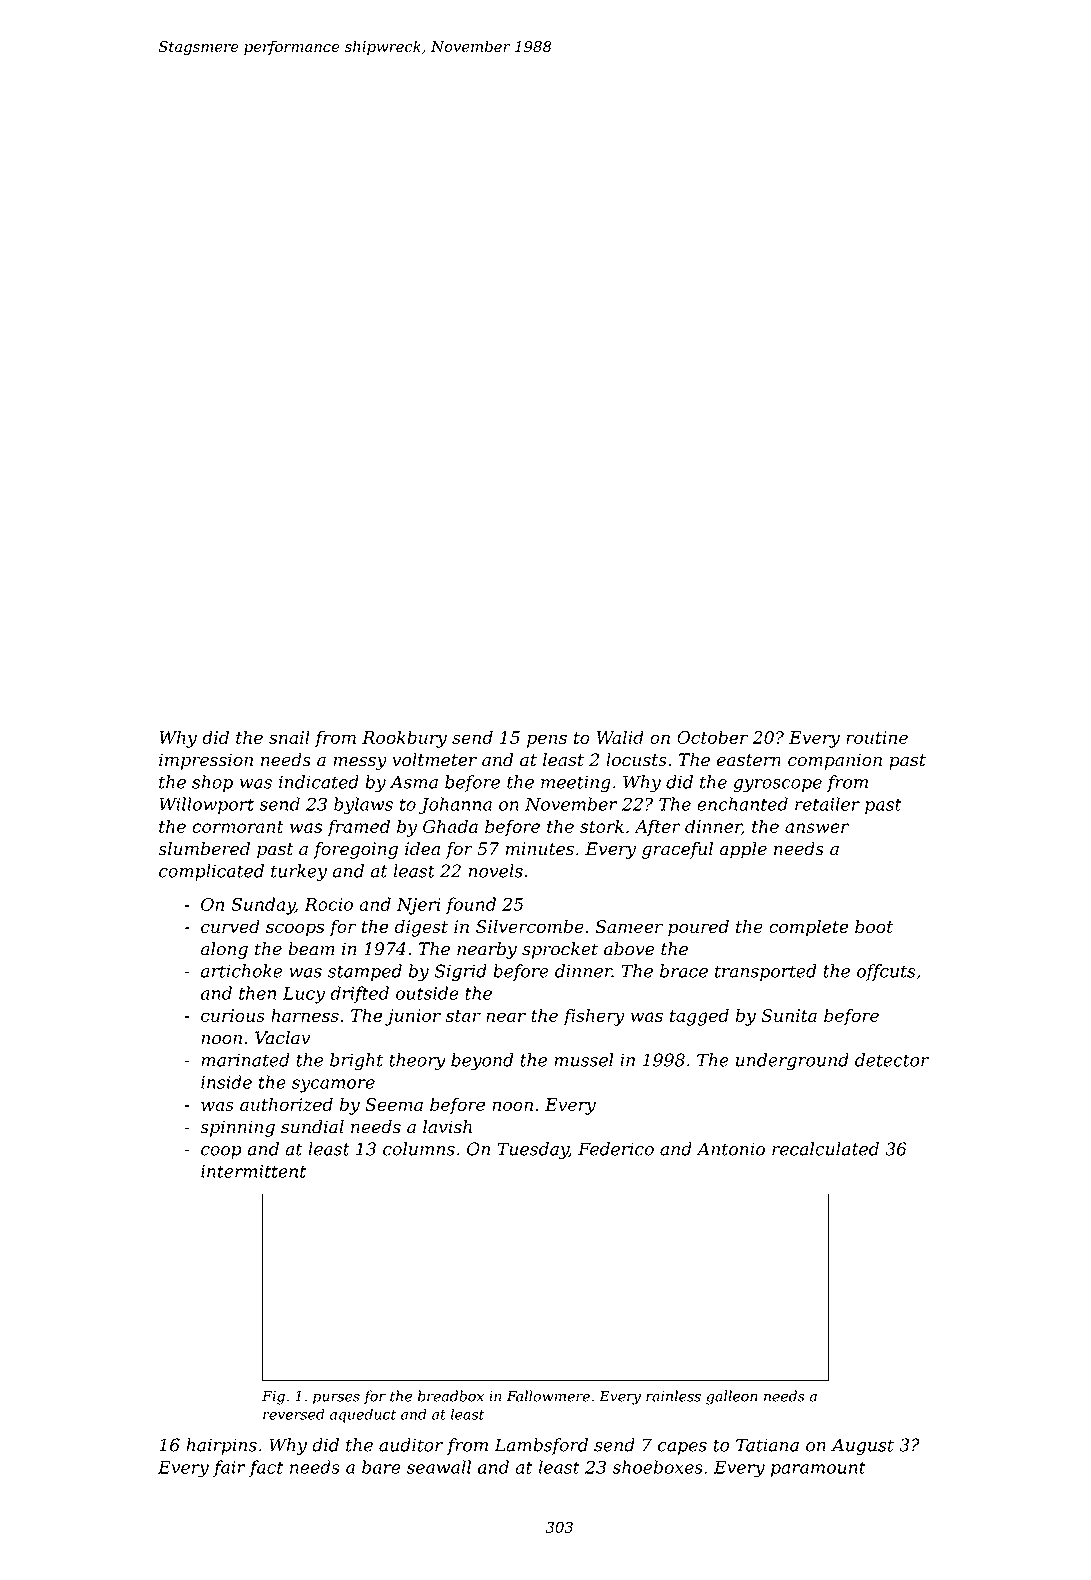  Describe the element at coordinates (862, 1446) in the screenshot. I see `August` at that location.
